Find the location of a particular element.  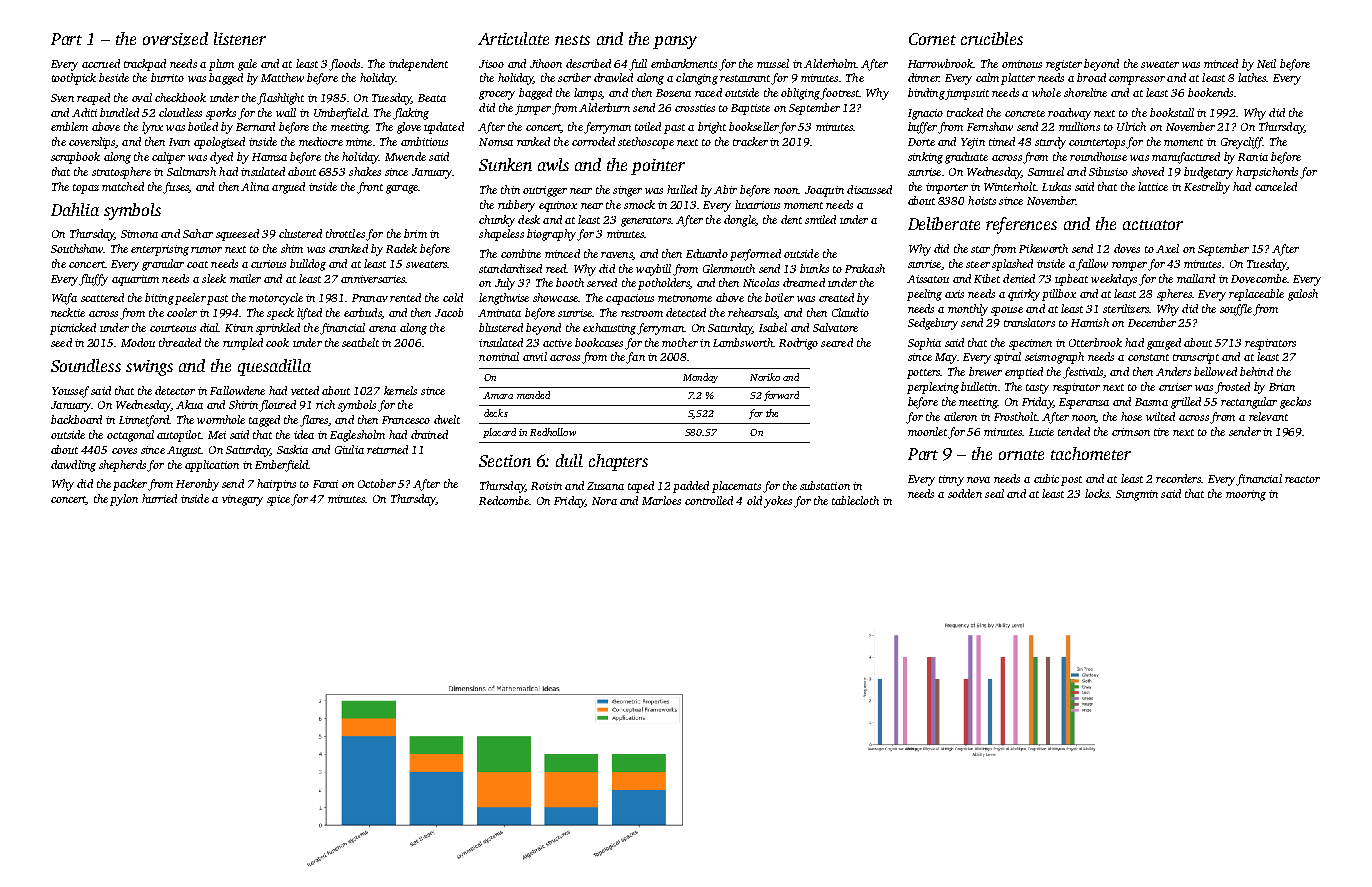

front is located at coordinates (370, 188).
